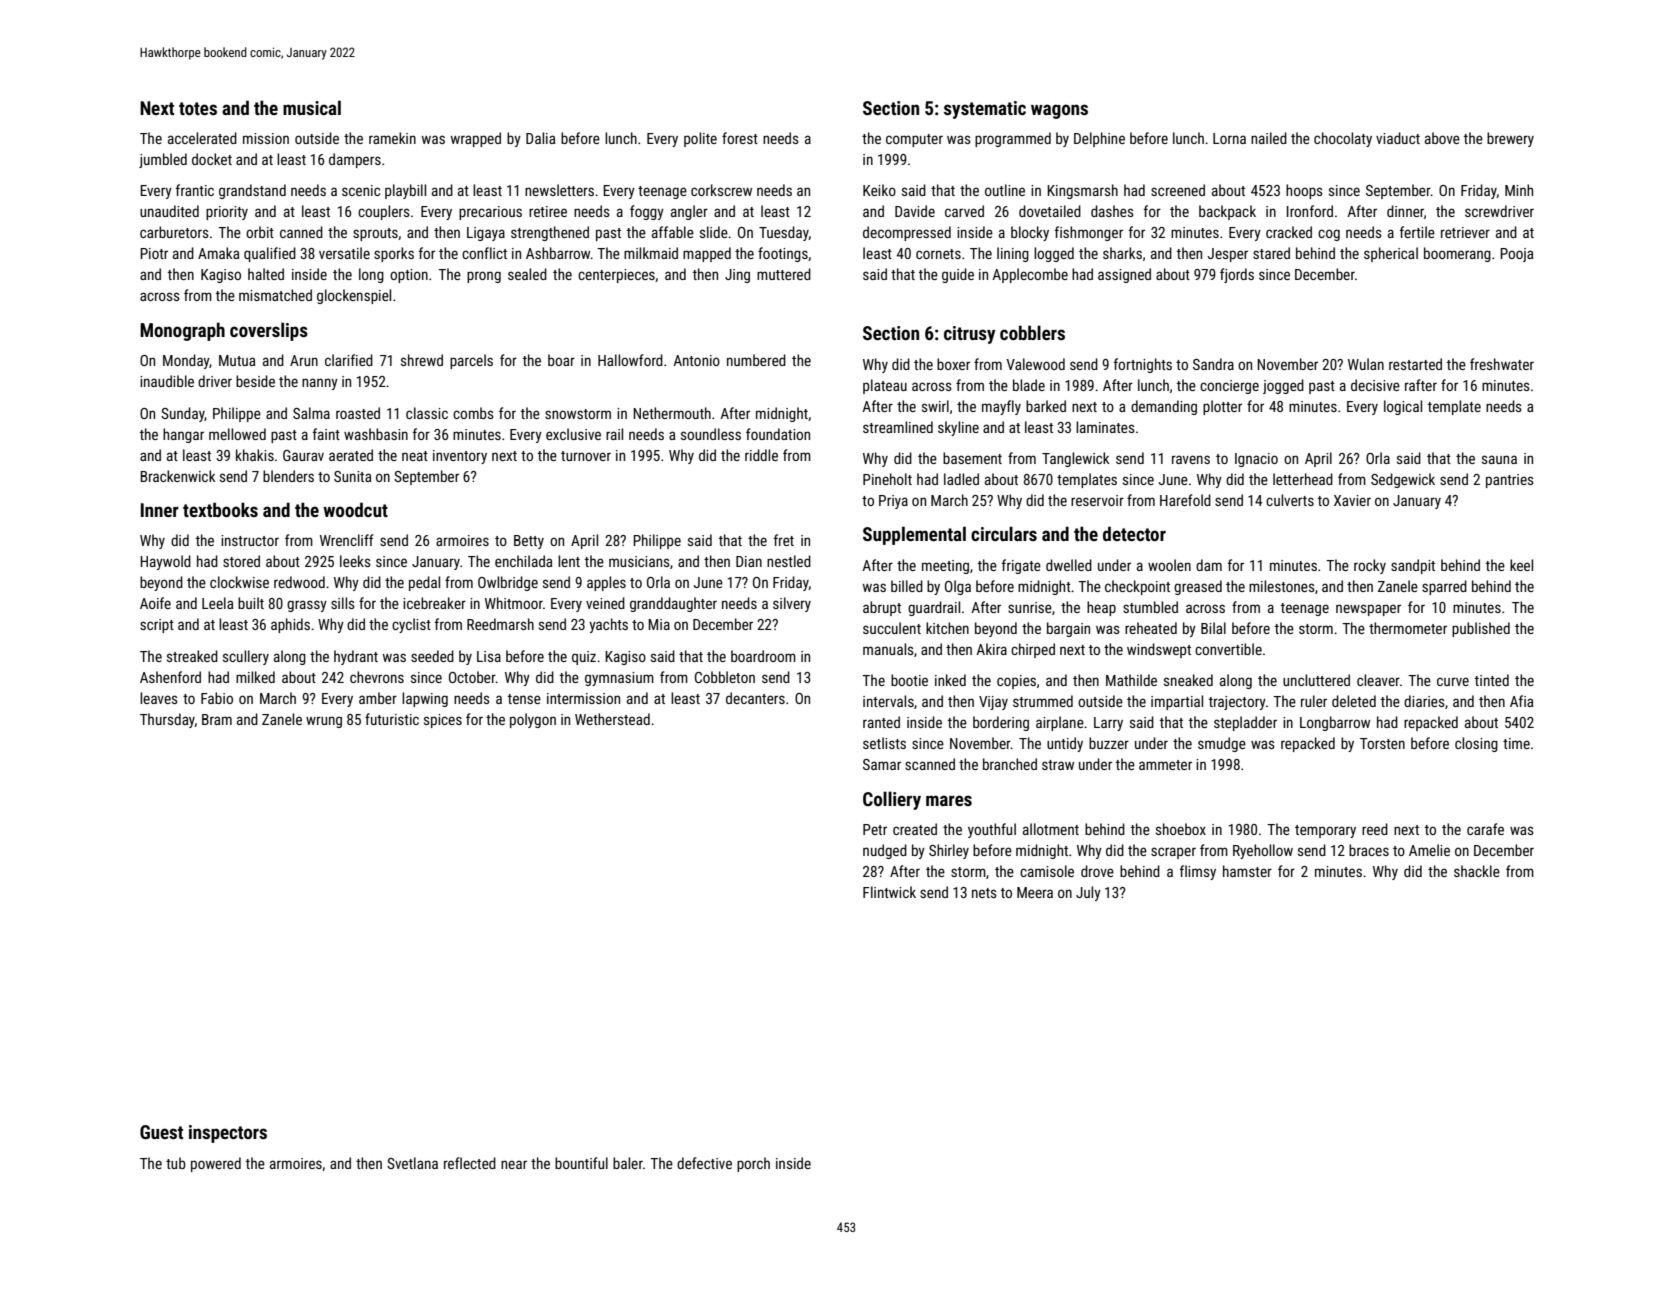 The width and height of the document is (1674, 1294). Describe the element at coordinates (958, 428) in the document. I see `skyline` at that location.
